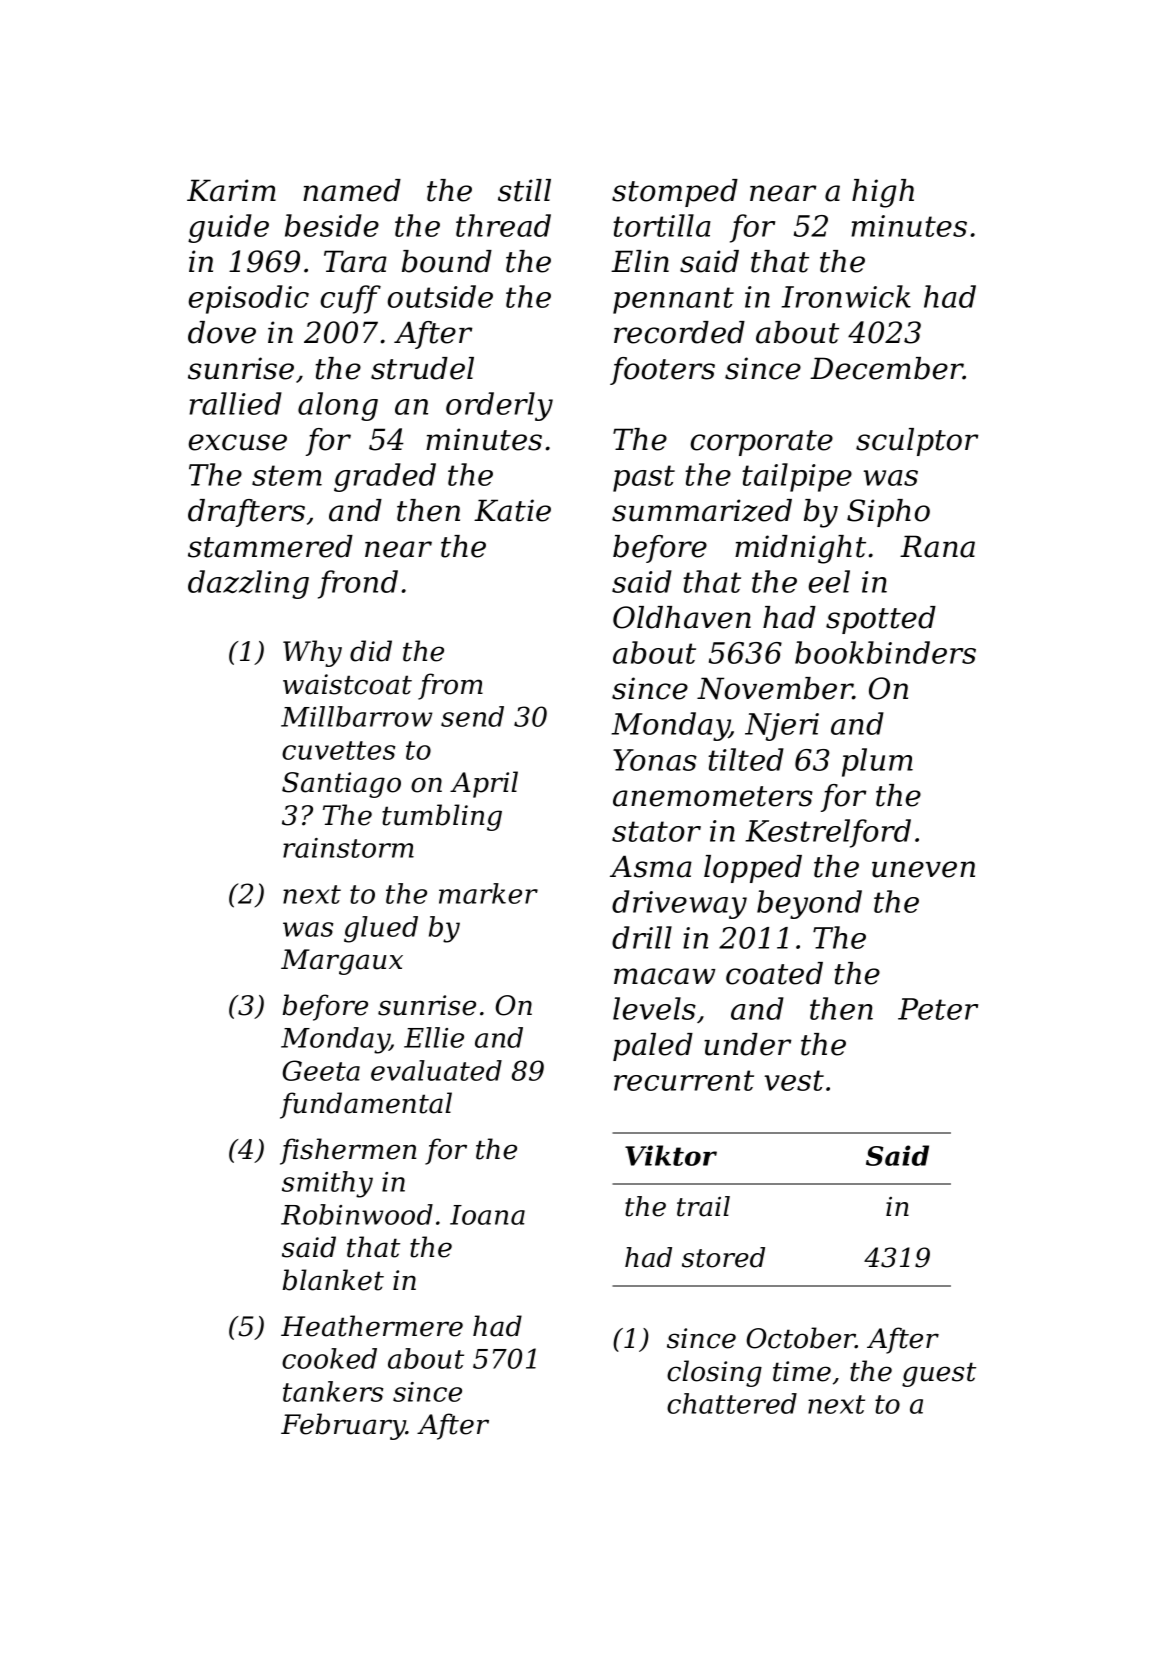  Describe the element at coordinates (231, 190) in the image. I see `Karim` at that location.
